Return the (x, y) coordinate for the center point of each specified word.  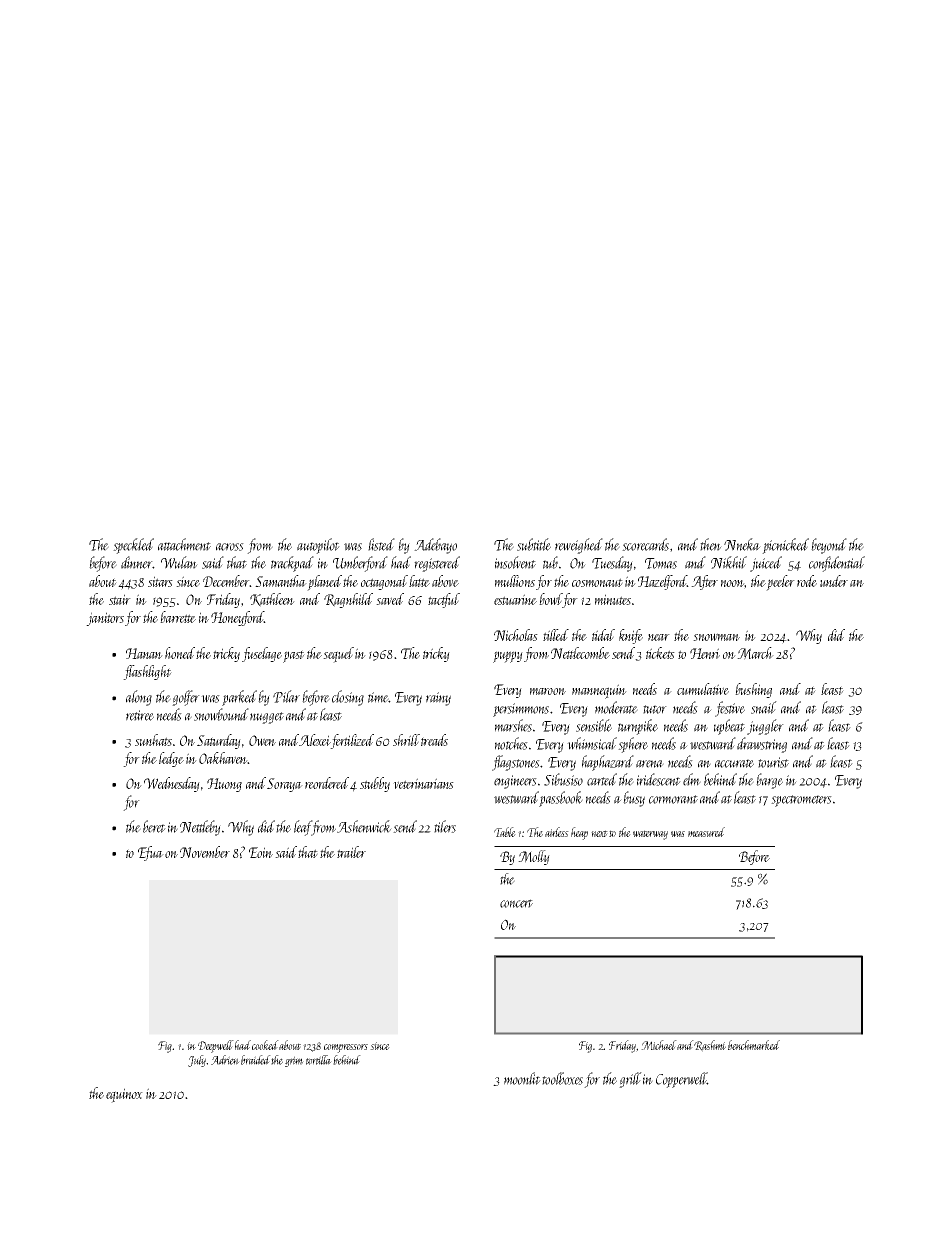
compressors (346, 1048)
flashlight (147, 672)
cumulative (703, 689)
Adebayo (435, 546)
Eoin (261, 852)
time (378, 697)
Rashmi (710, 1046)
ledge (171, 759)
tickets (660, 653)
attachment (184, 544)
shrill (406, 740)
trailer (351, 852)
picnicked (785, 546)
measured (706, 832)
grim (294, 1061)
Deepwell (216, 1046)
